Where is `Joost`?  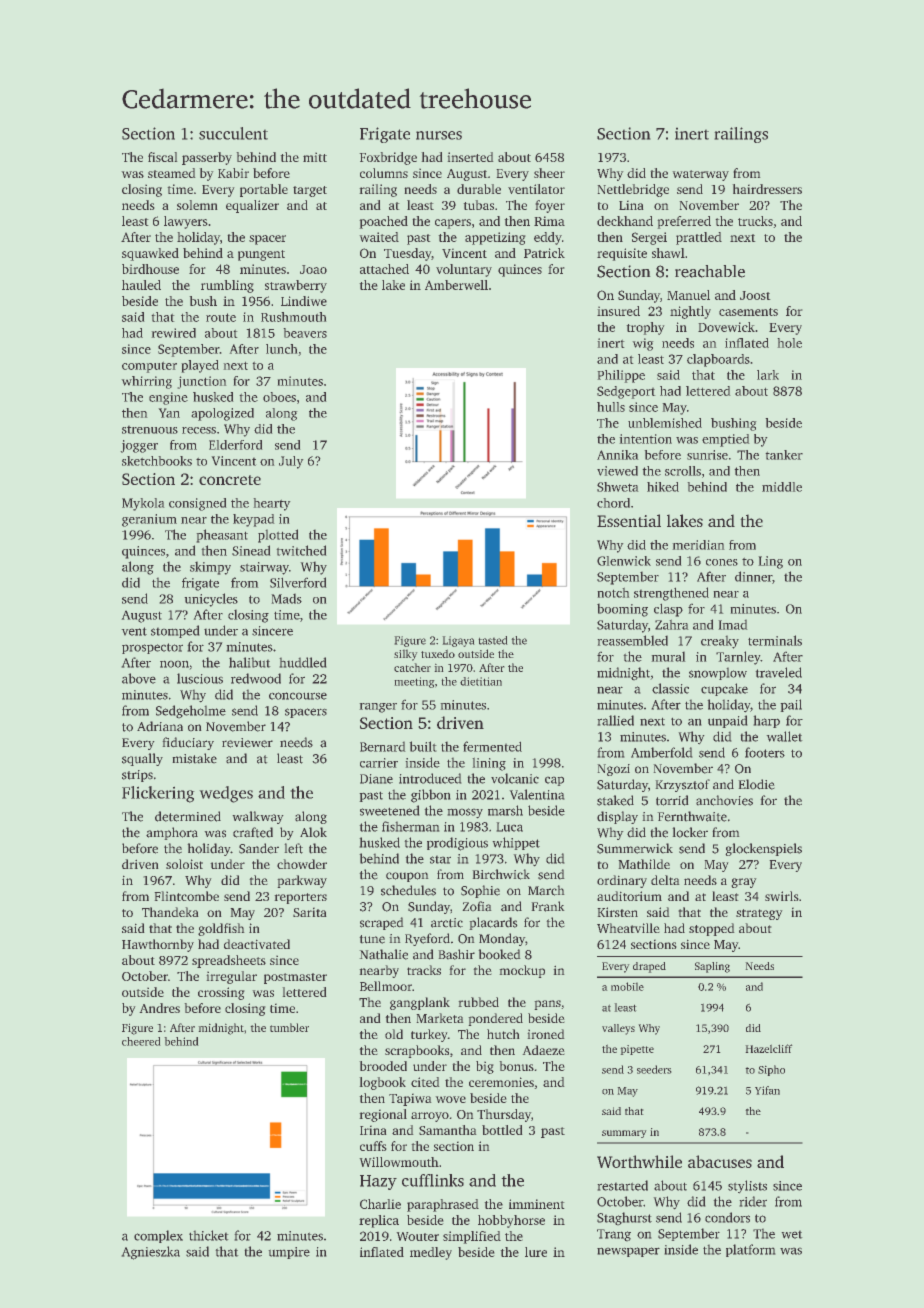
Joost is located at coordinates (755, 295).
